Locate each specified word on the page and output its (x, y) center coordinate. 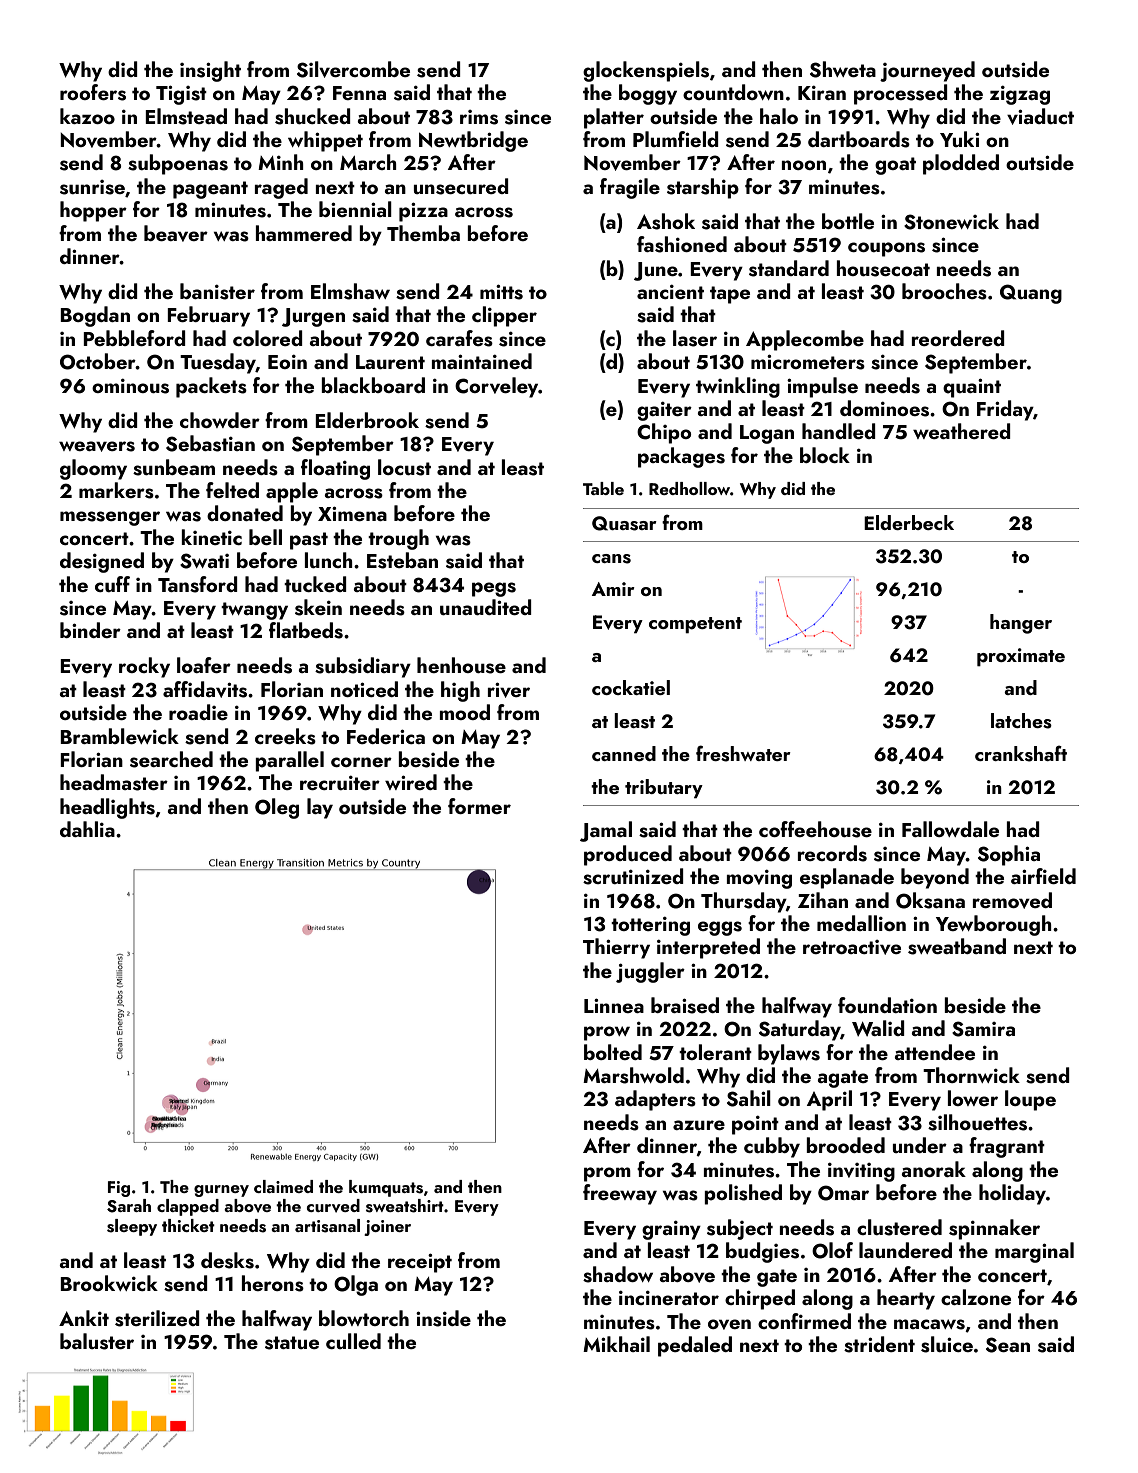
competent (695, 625)
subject (740, 1229)
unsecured (461, 186)
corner (361, 762)
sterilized (157, 1318)
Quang (1031, 294)
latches (1021, 721)
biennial (355, 209)
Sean (1008, 1345)
